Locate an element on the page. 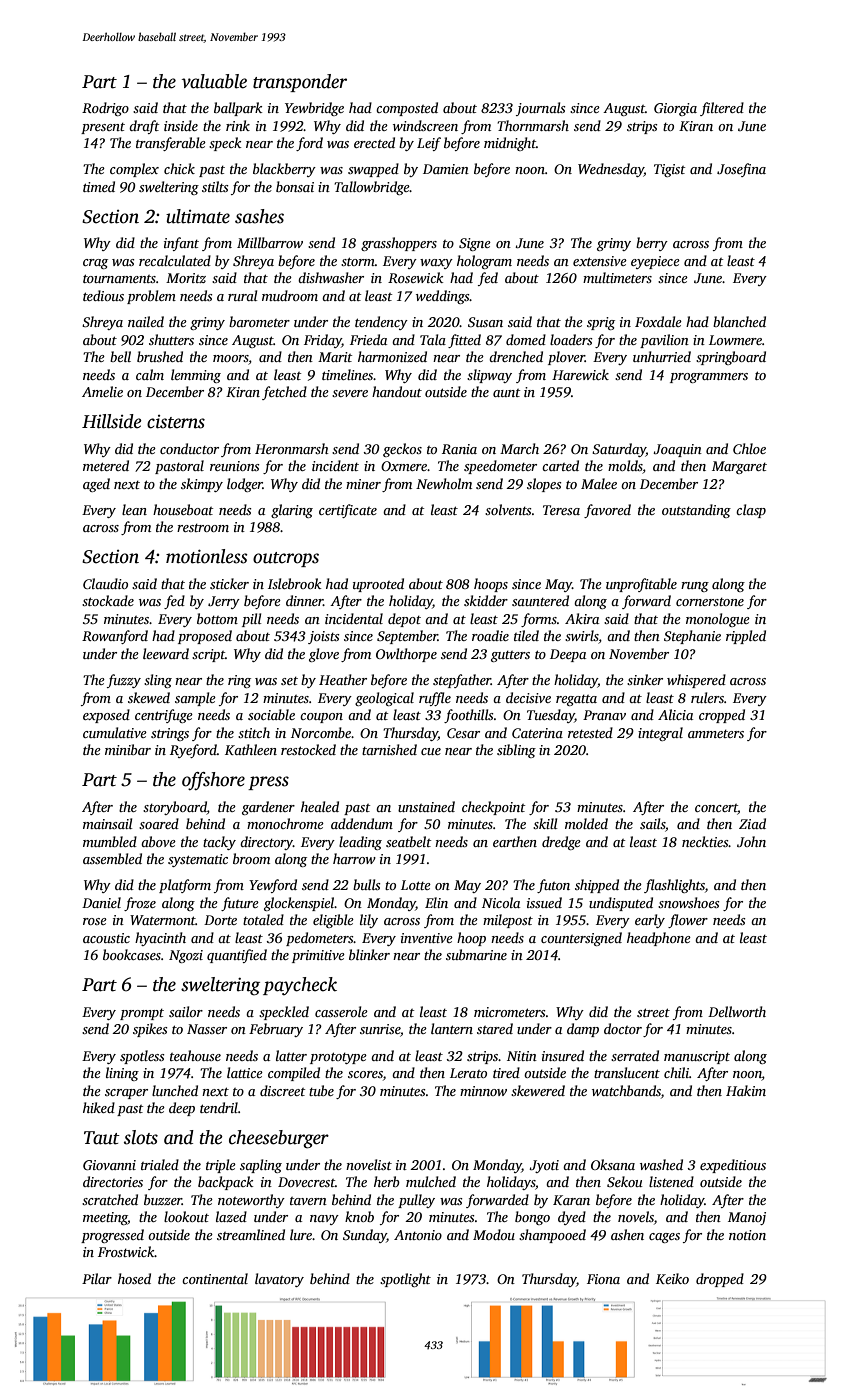 This page has width=849, height=1400. Fiona is located at coordinates (603, 1279).
